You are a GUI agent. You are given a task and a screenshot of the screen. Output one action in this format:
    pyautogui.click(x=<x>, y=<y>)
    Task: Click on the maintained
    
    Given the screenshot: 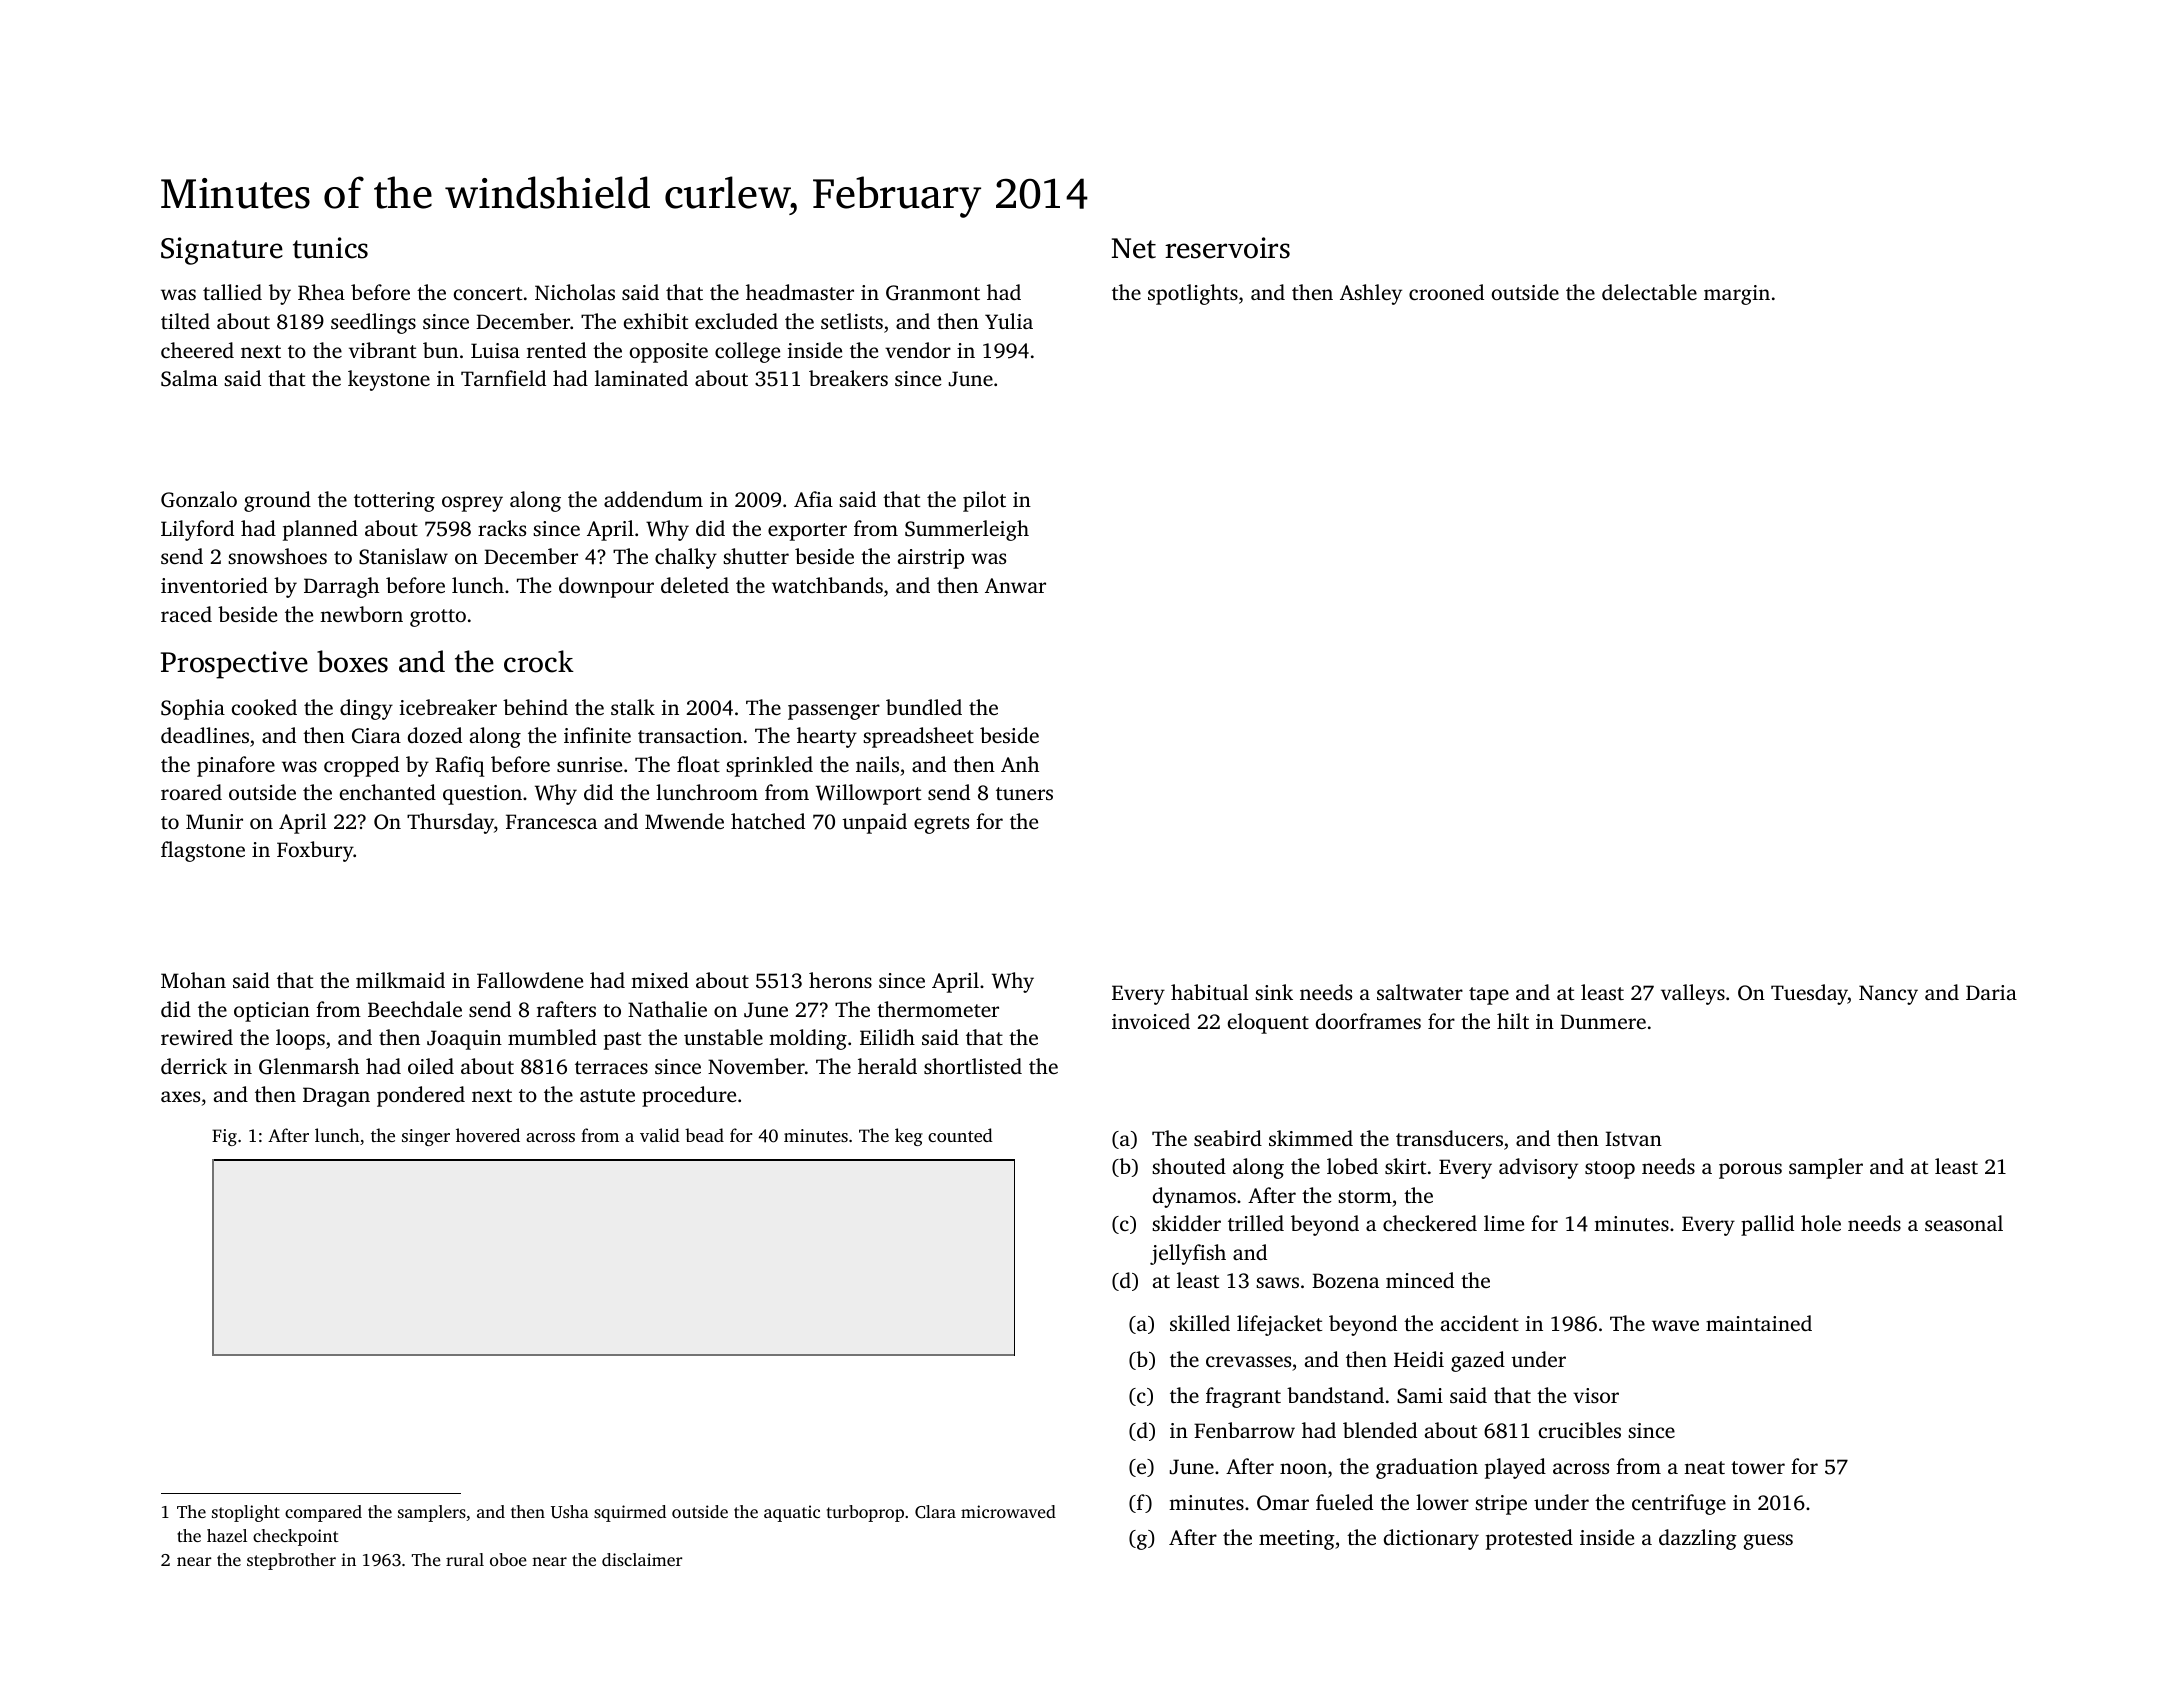 What is the action you would take?
    pyautogui.click(x=1759, y=1323)
